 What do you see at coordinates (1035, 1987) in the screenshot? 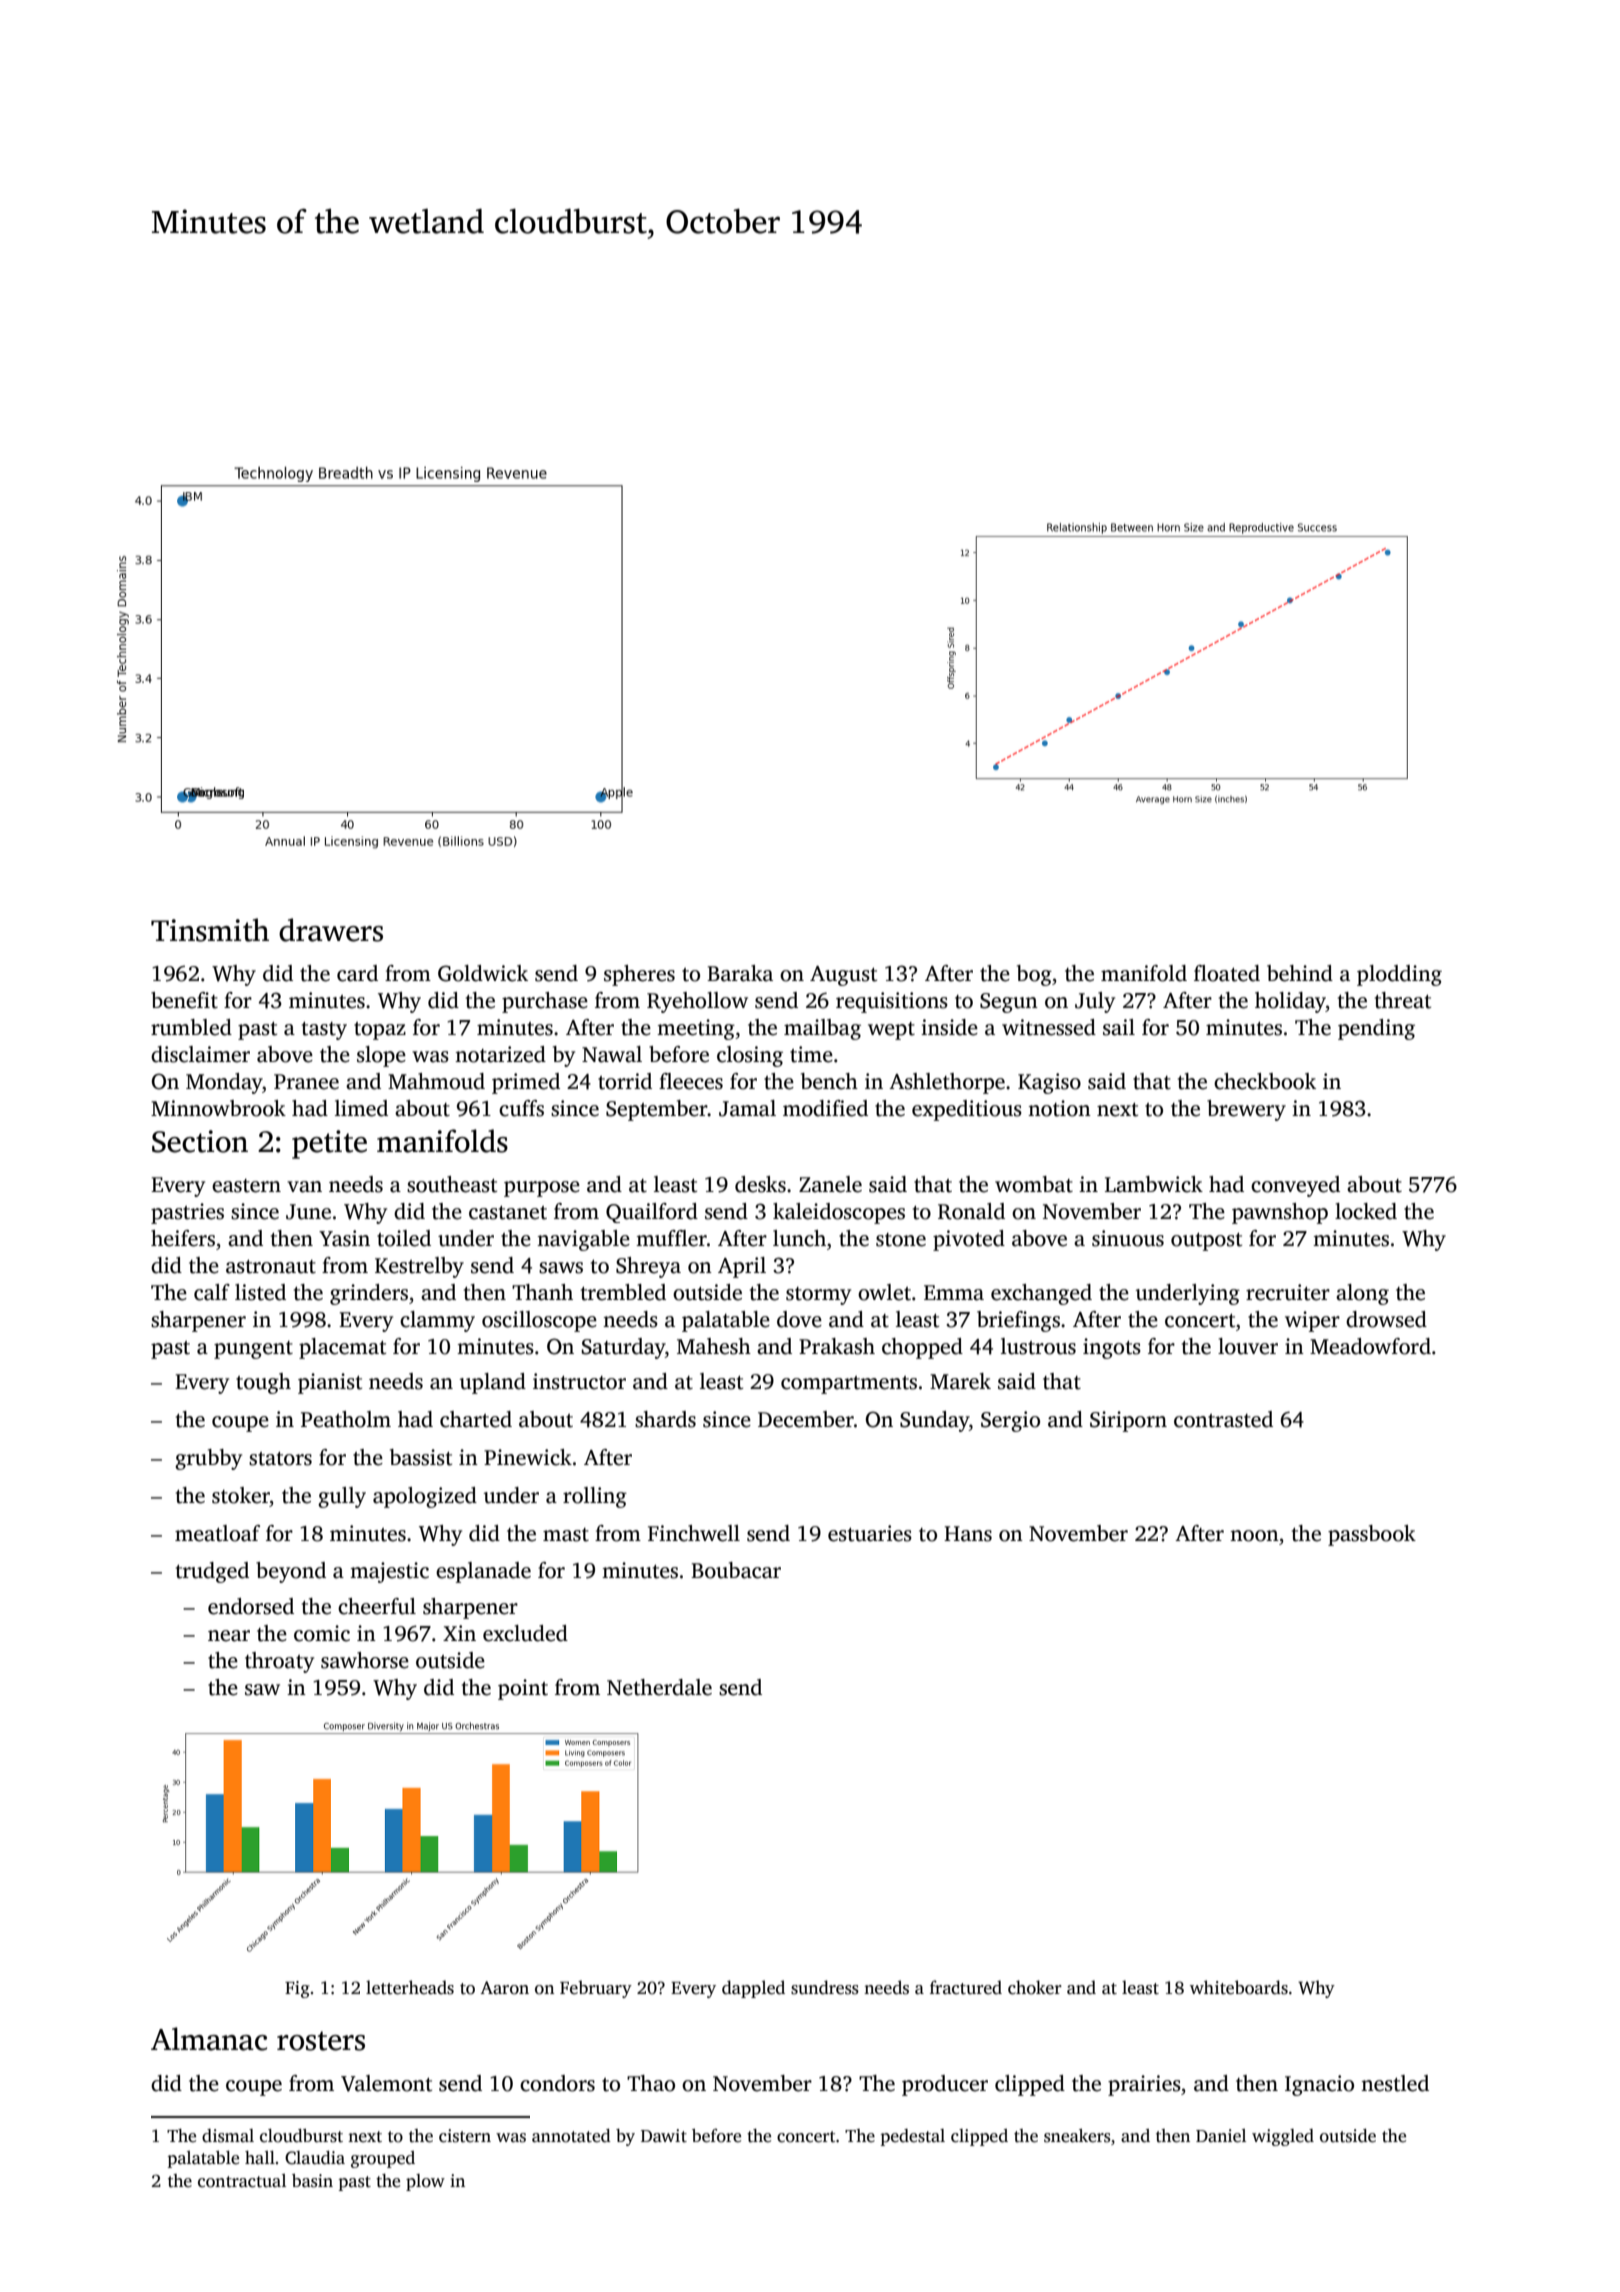
I see `choker` at bounding box center [1035, 1987].
